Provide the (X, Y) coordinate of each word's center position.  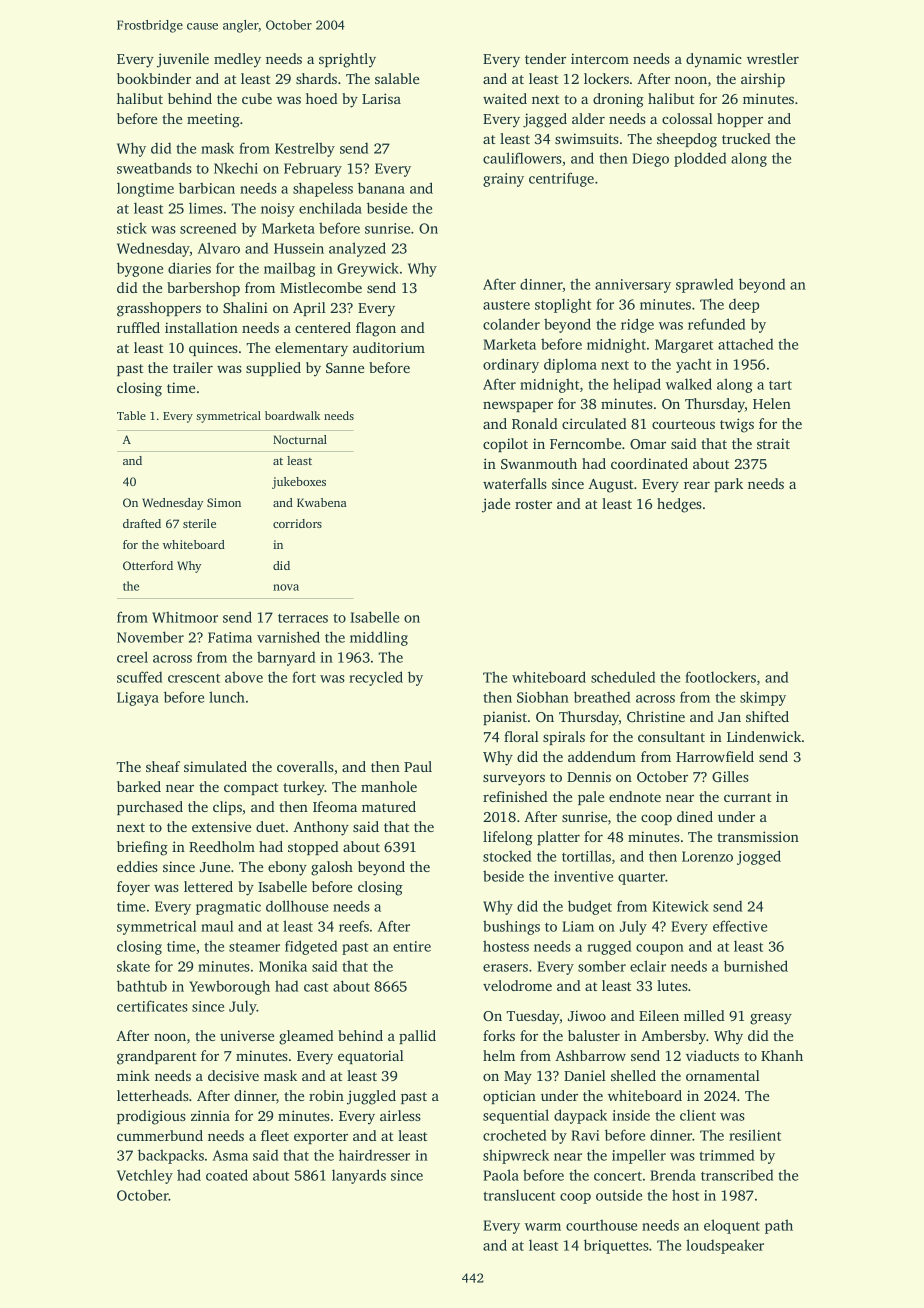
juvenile (183, 60)
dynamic (713, 60)
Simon (224, 502)
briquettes (616, 1246)
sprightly (347, 60)
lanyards (359, 1176)
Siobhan (543, 697)
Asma (230, 1155)
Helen (772, 403)
